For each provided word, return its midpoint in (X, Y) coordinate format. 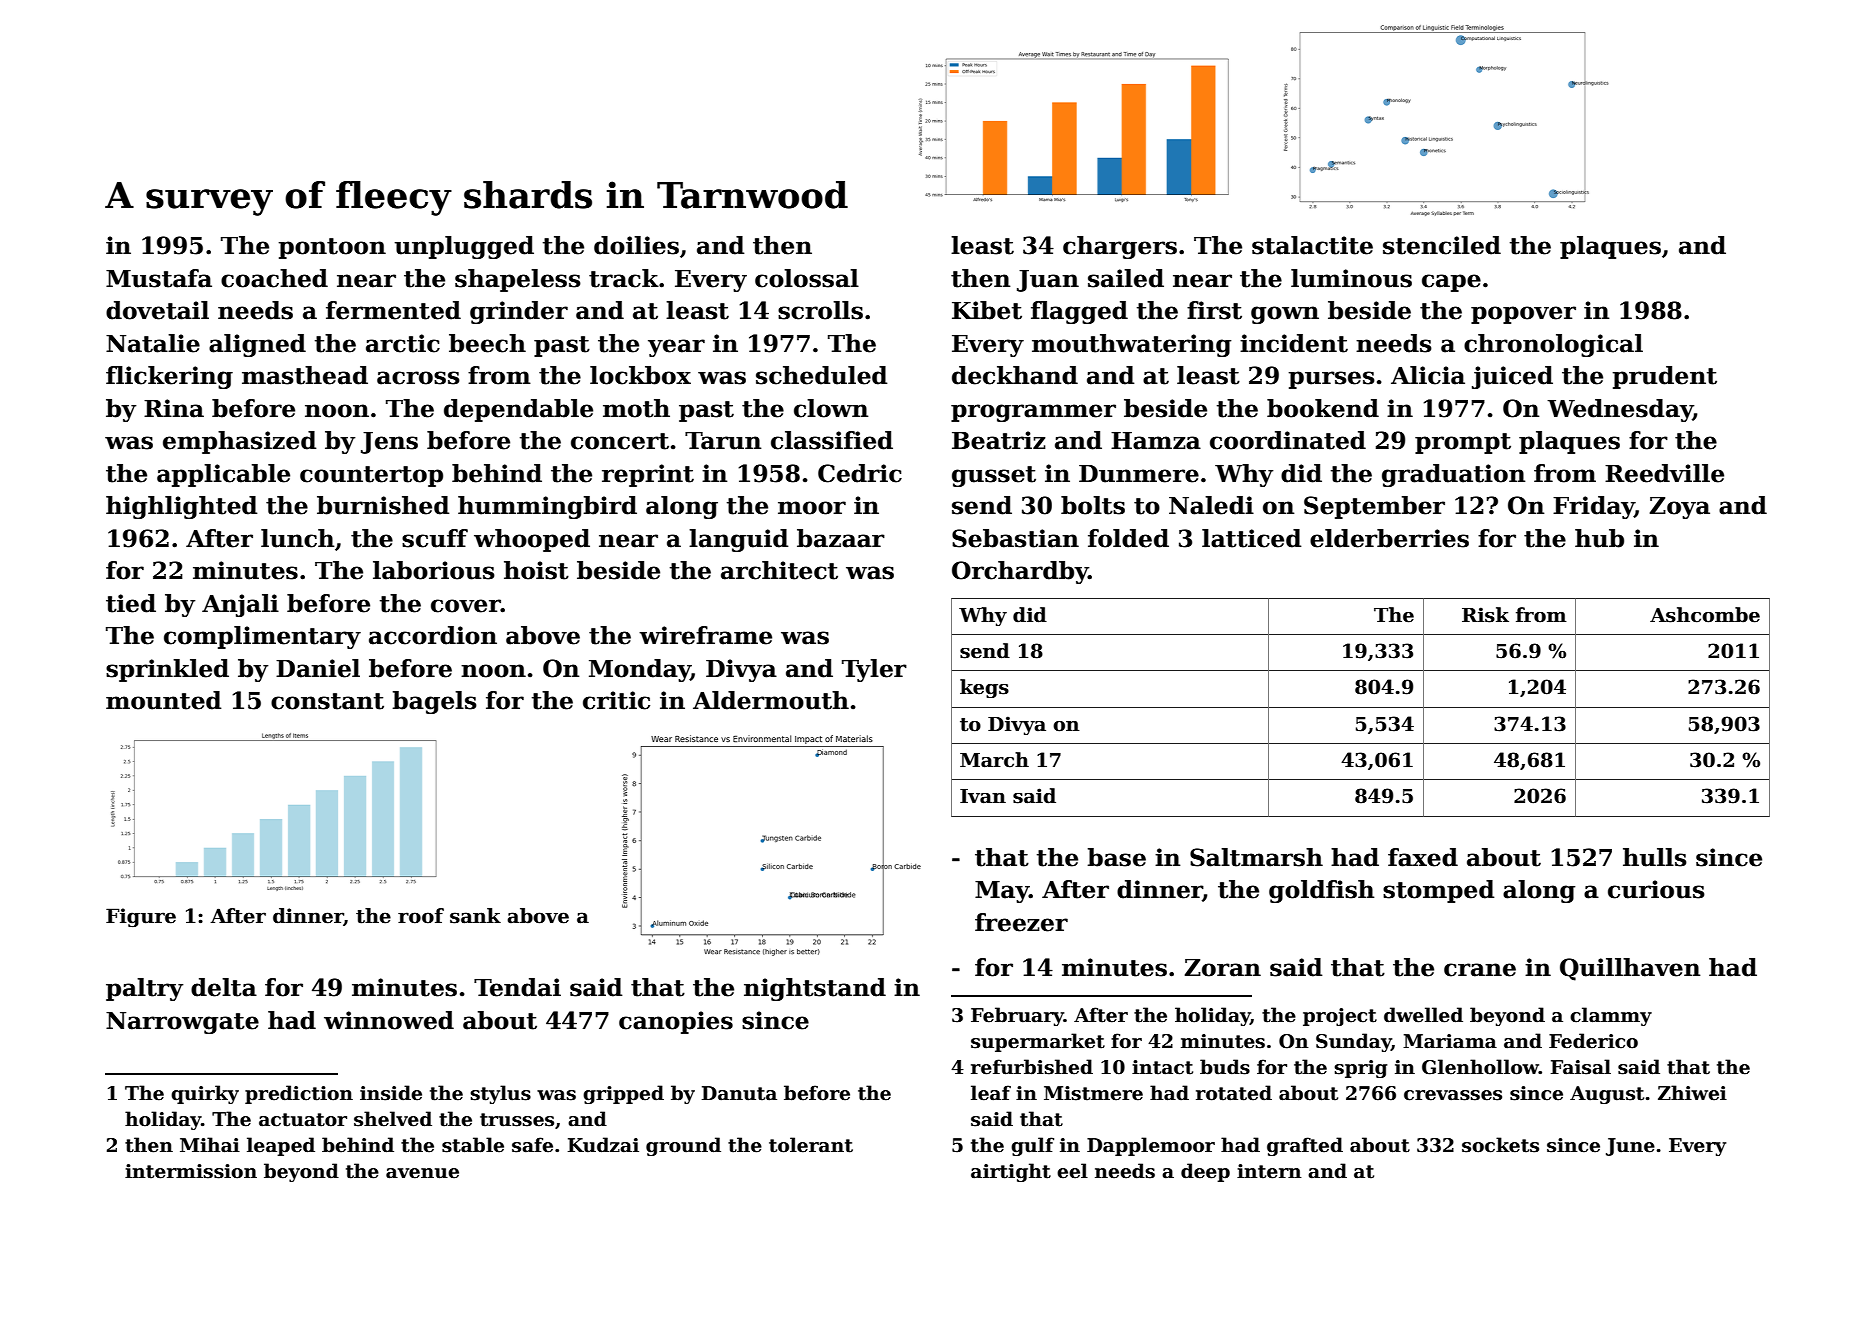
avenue (422, 1173)
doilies (636, 245)
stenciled (1442, 245)
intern (1269, 1171)
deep (1205, 1172)
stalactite (1312, 245)
